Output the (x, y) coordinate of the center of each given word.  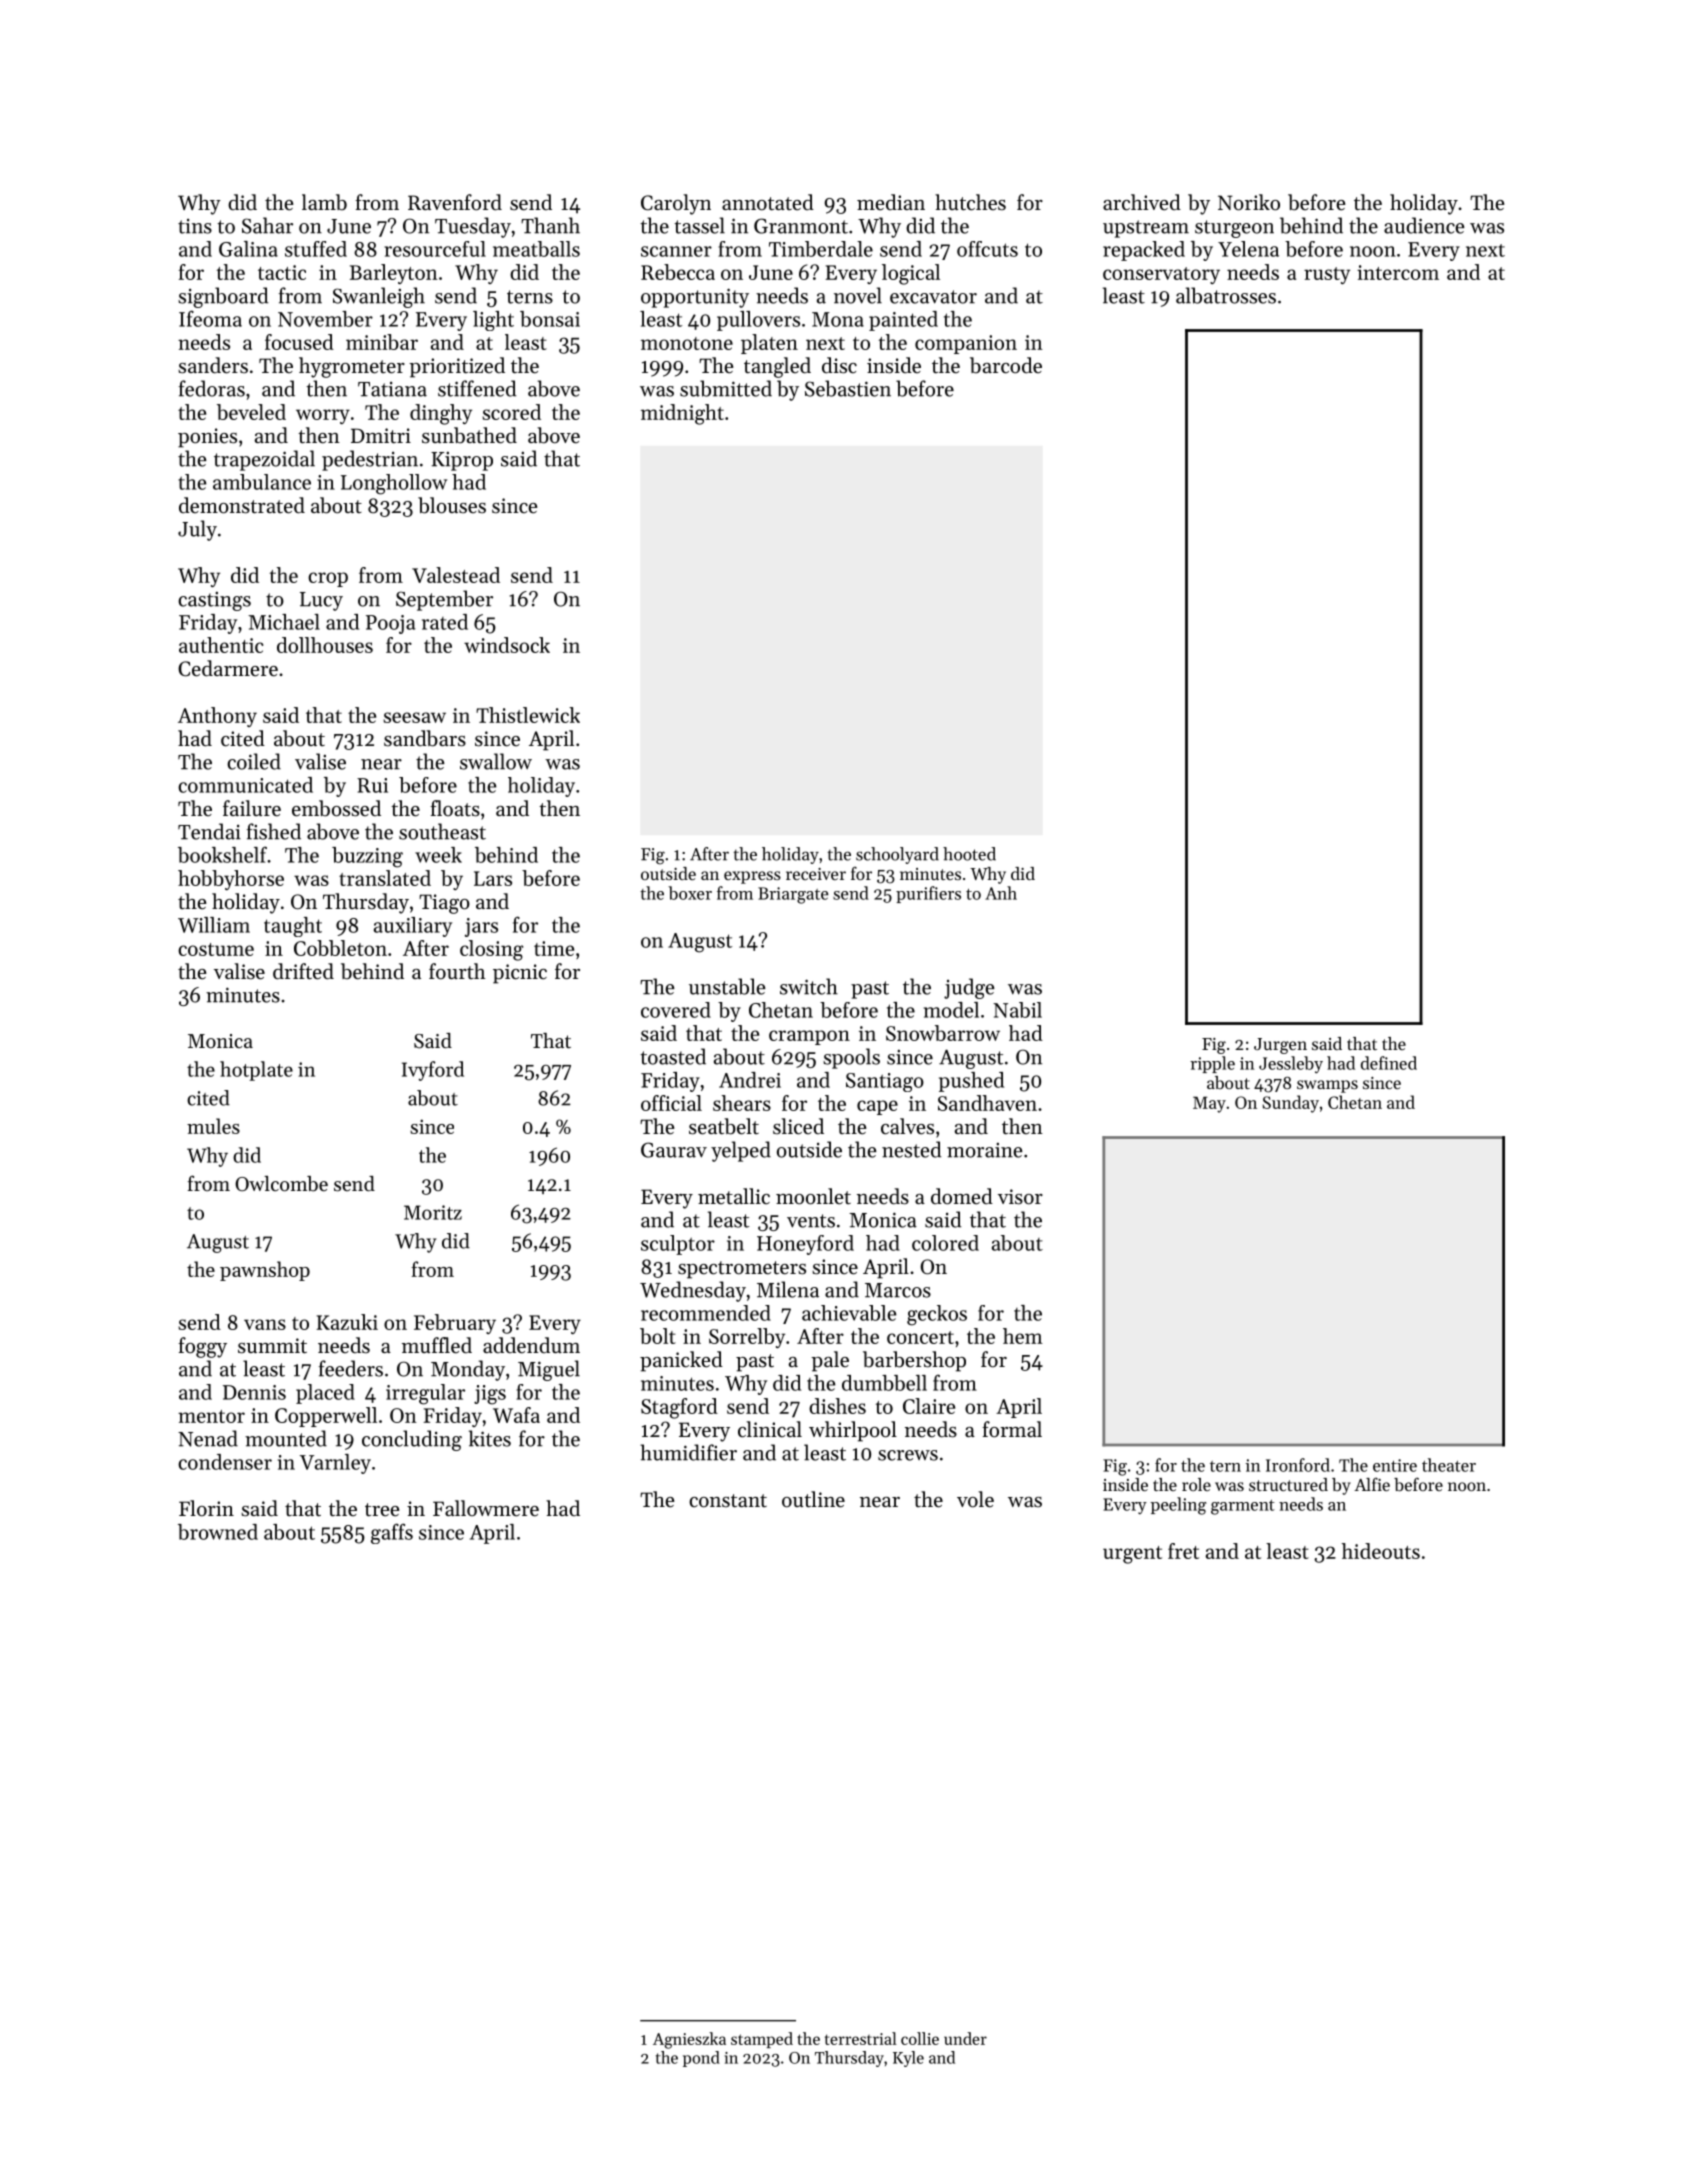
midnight (682, 414)
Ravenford (455, 202)
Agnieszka (689, 2040)
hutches (970, 202)
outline (813, 1499)
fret (1183, 1551)
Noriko (1249, 202)
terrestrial (861, 2038)
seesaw (414, 717)
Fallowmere (486, 1508)
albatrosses (1226, 295)
